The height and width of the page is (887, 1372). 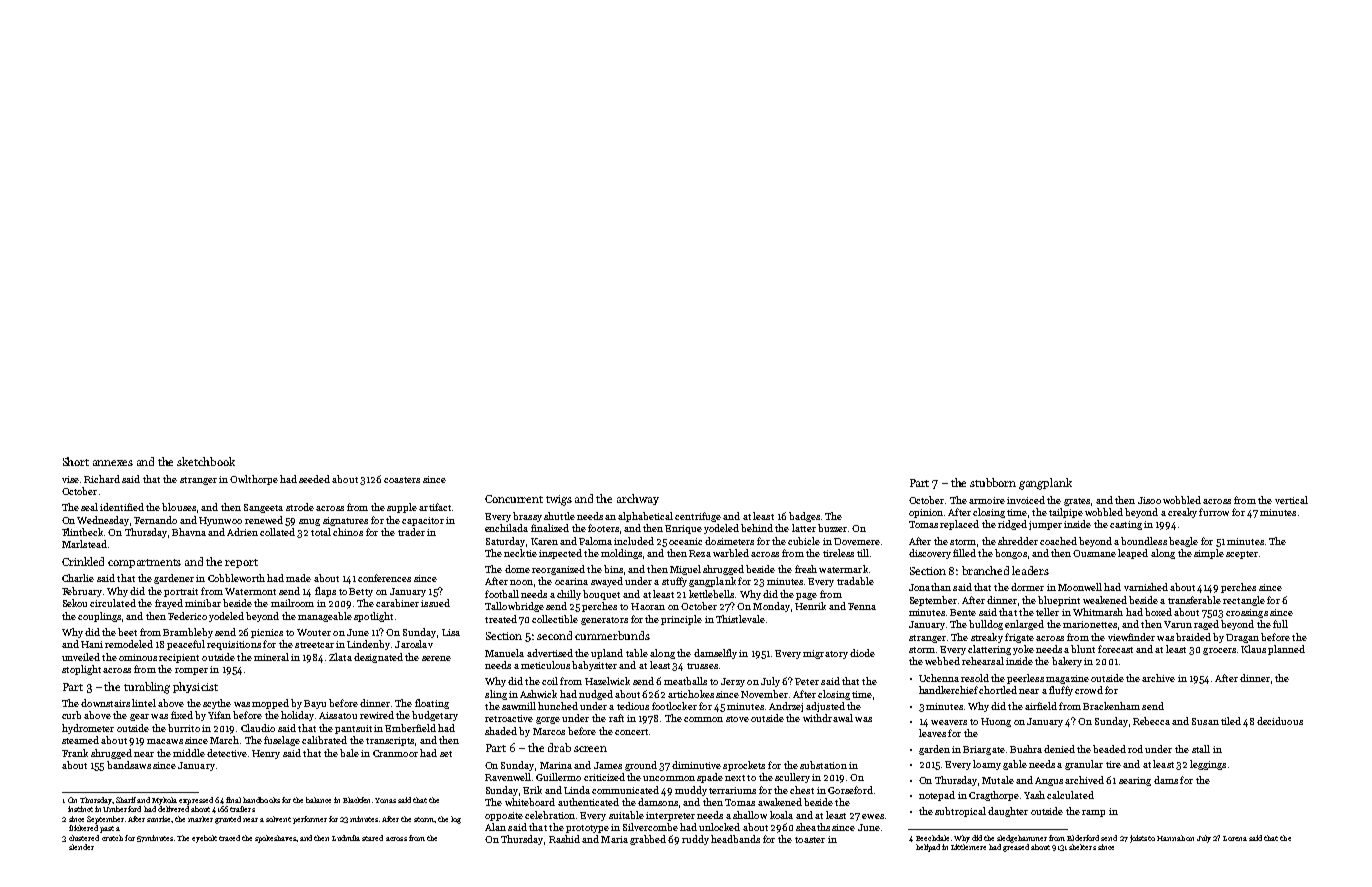 I want to click on Lisa, so click(x=451, y=632).
